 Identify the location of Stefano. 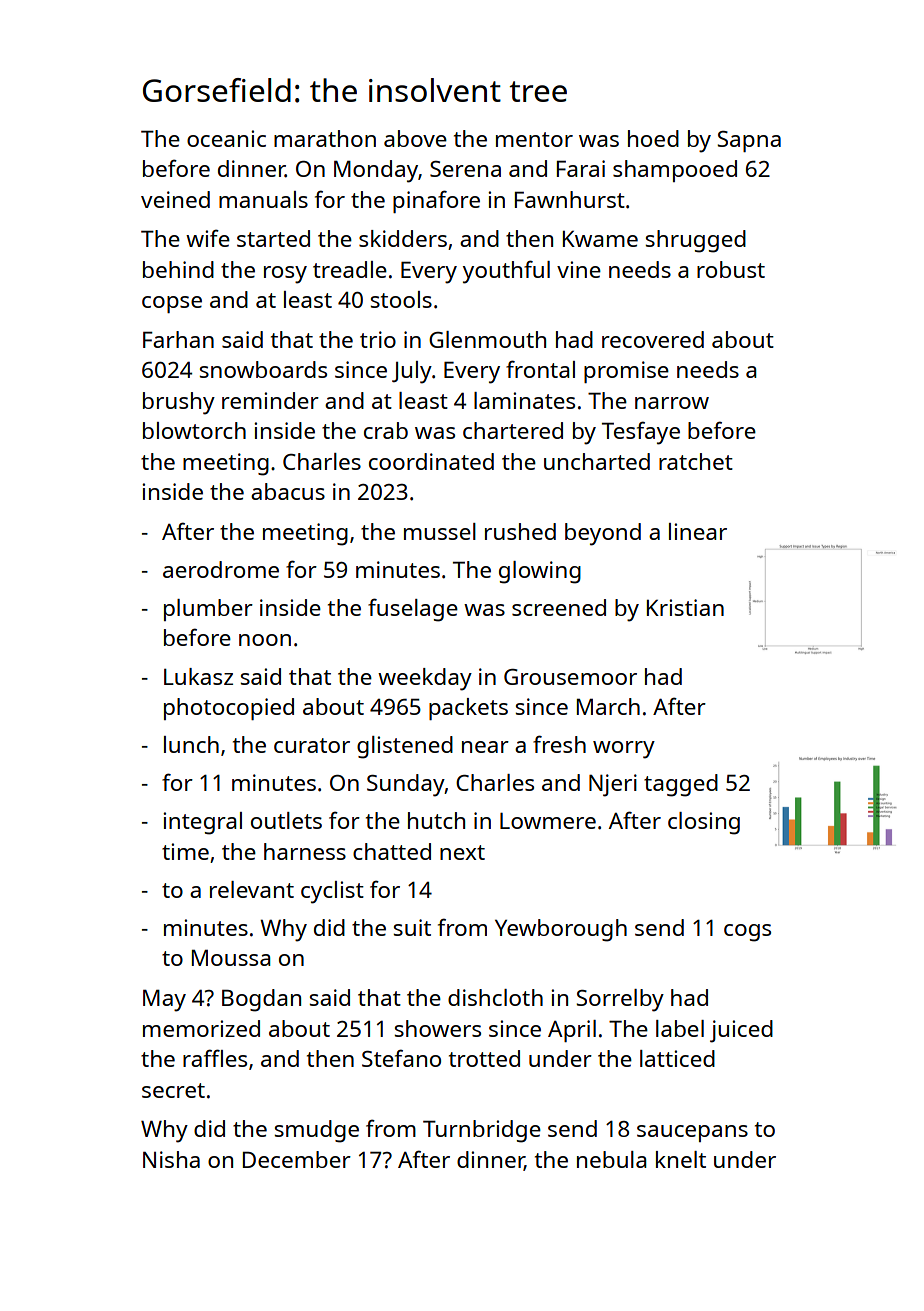
(401, 1058).
